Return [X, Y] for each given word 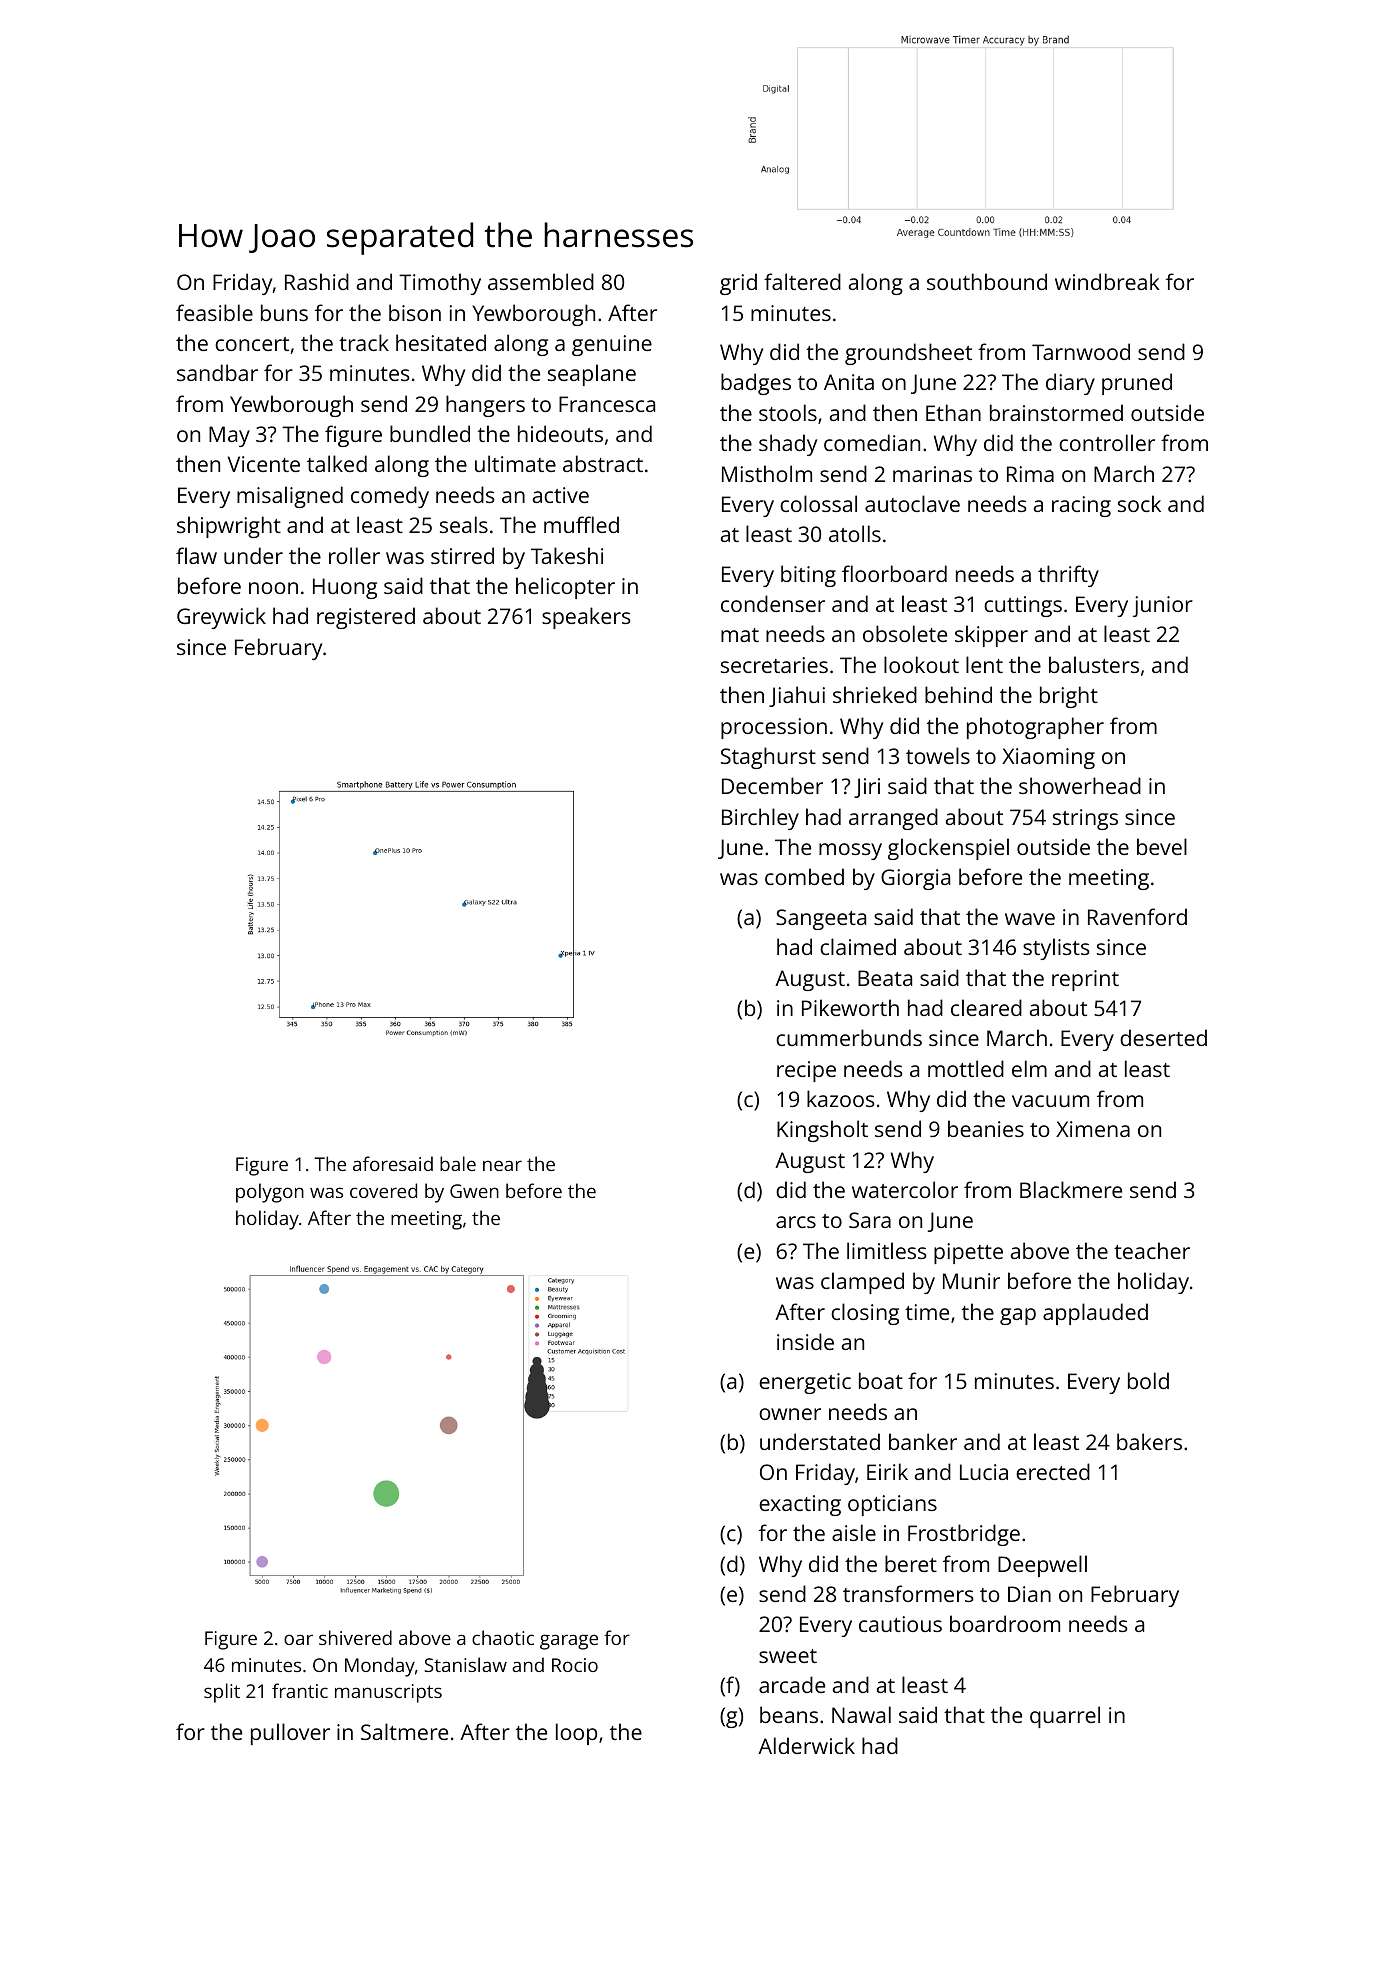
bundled [430, 433]
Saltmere [404, 1731]
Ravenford [1137, 916]
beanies [986, 1128]
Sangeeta [821, 919]
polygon [270, 1193]
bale [458, 1163]
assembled [541, 281]
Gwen [474, 1191]
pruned [1137, 384]
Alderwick [806, 1745]
